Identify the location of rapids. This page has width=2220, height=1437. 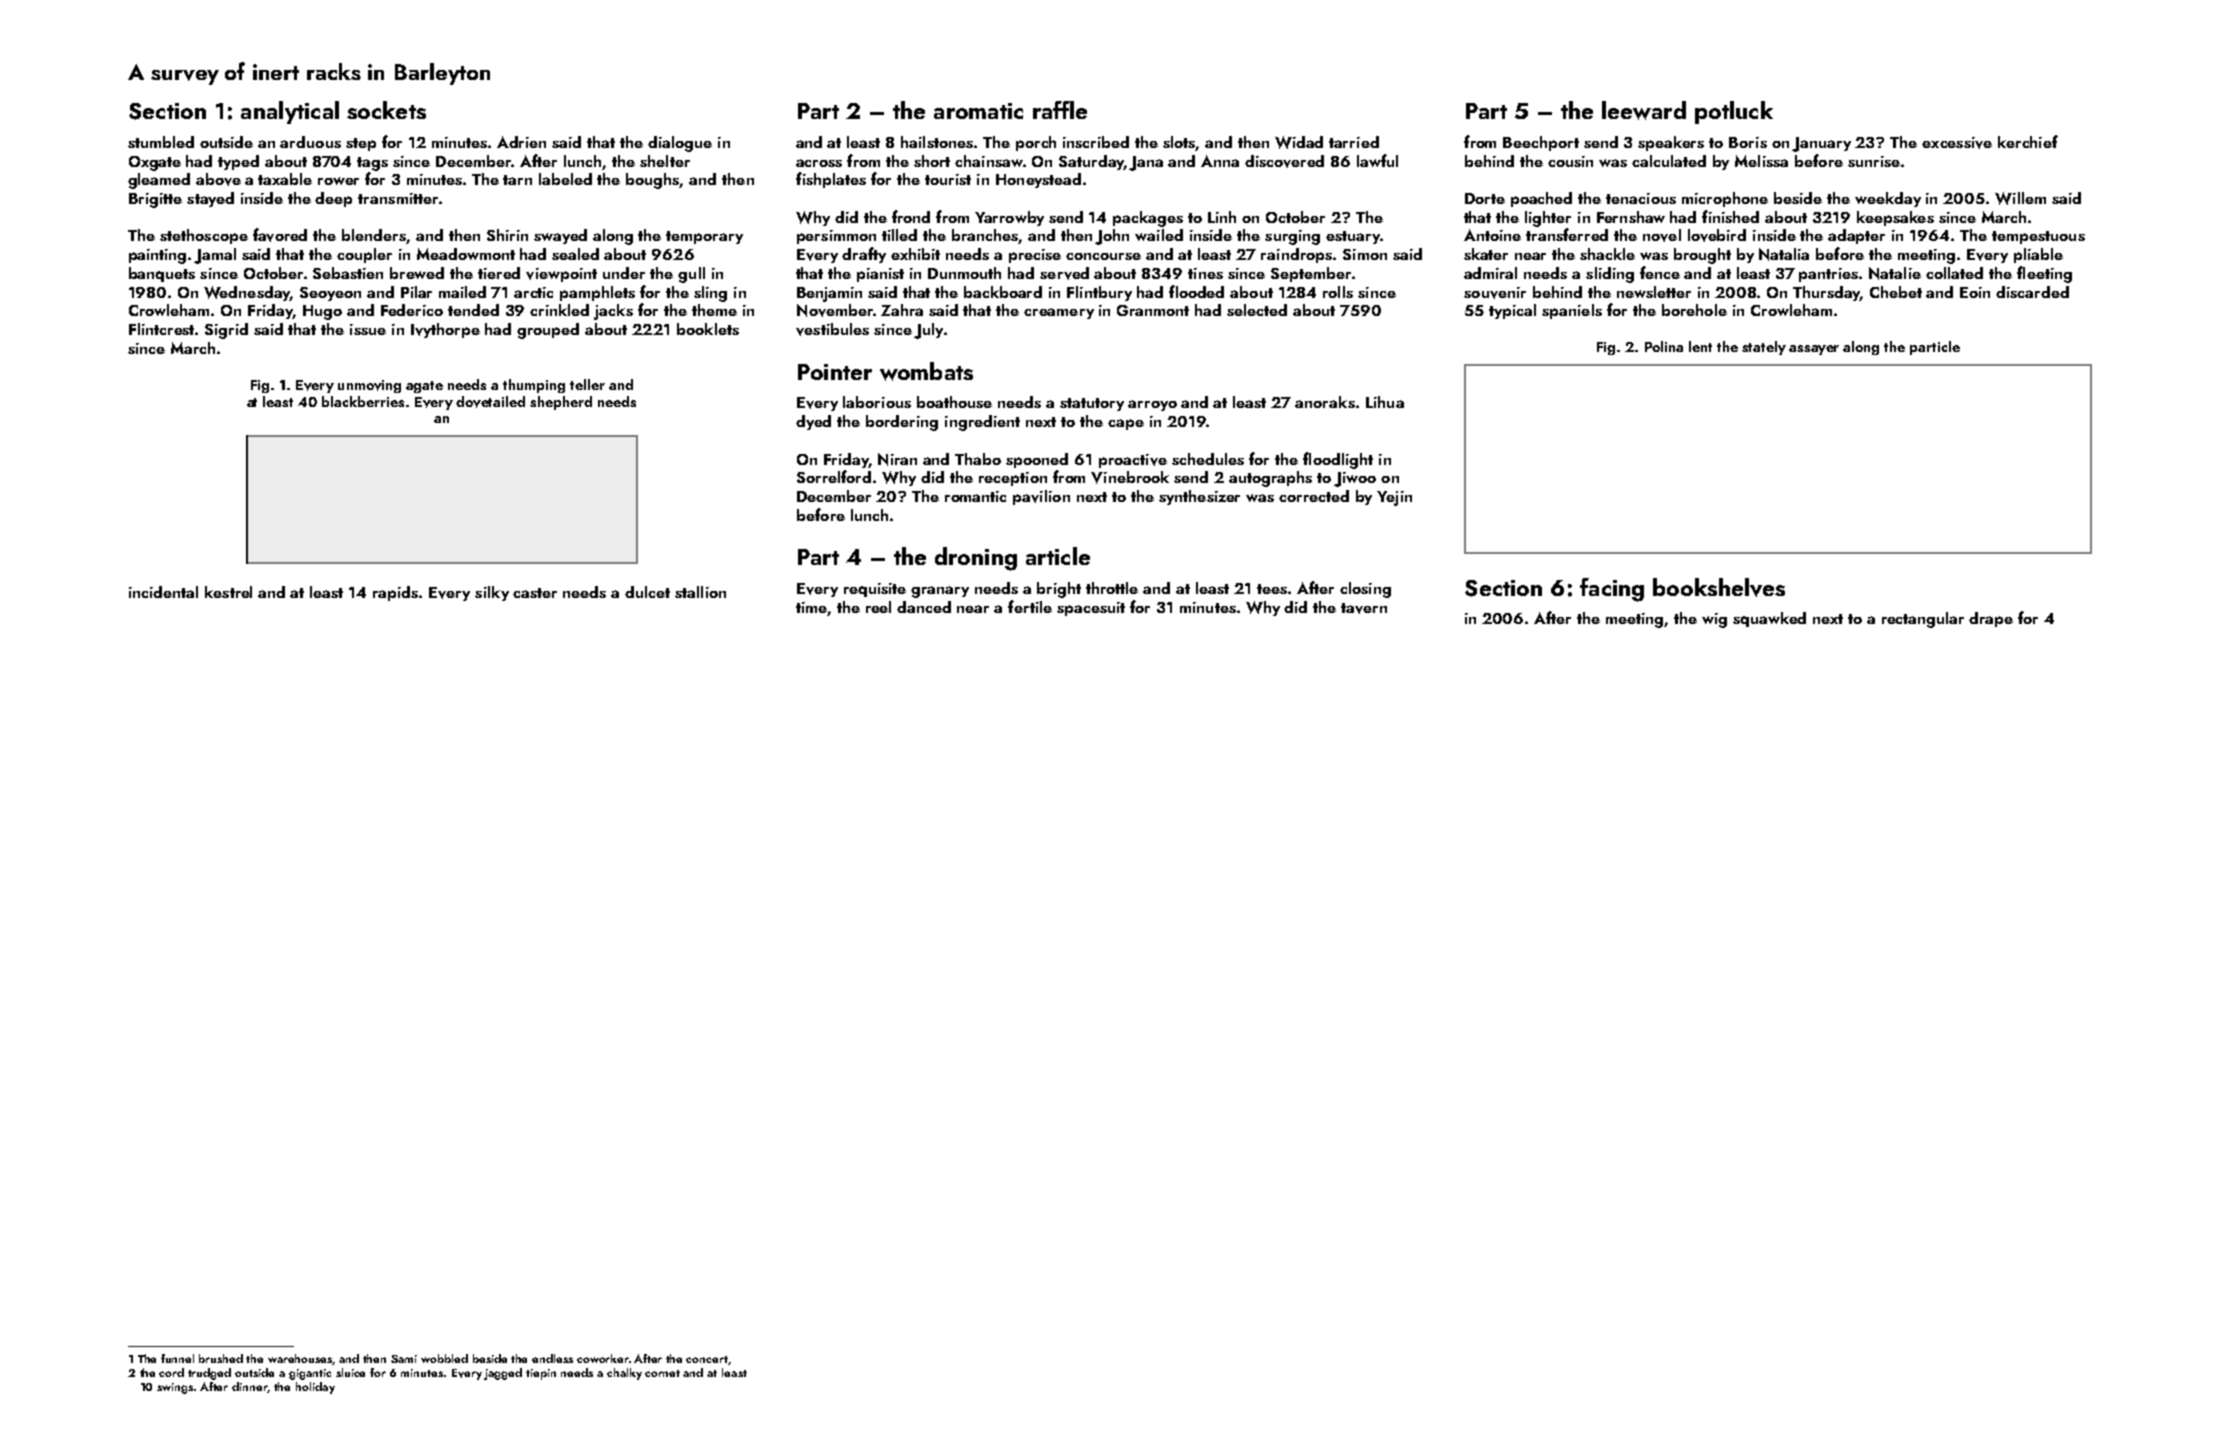
(395, 593).
